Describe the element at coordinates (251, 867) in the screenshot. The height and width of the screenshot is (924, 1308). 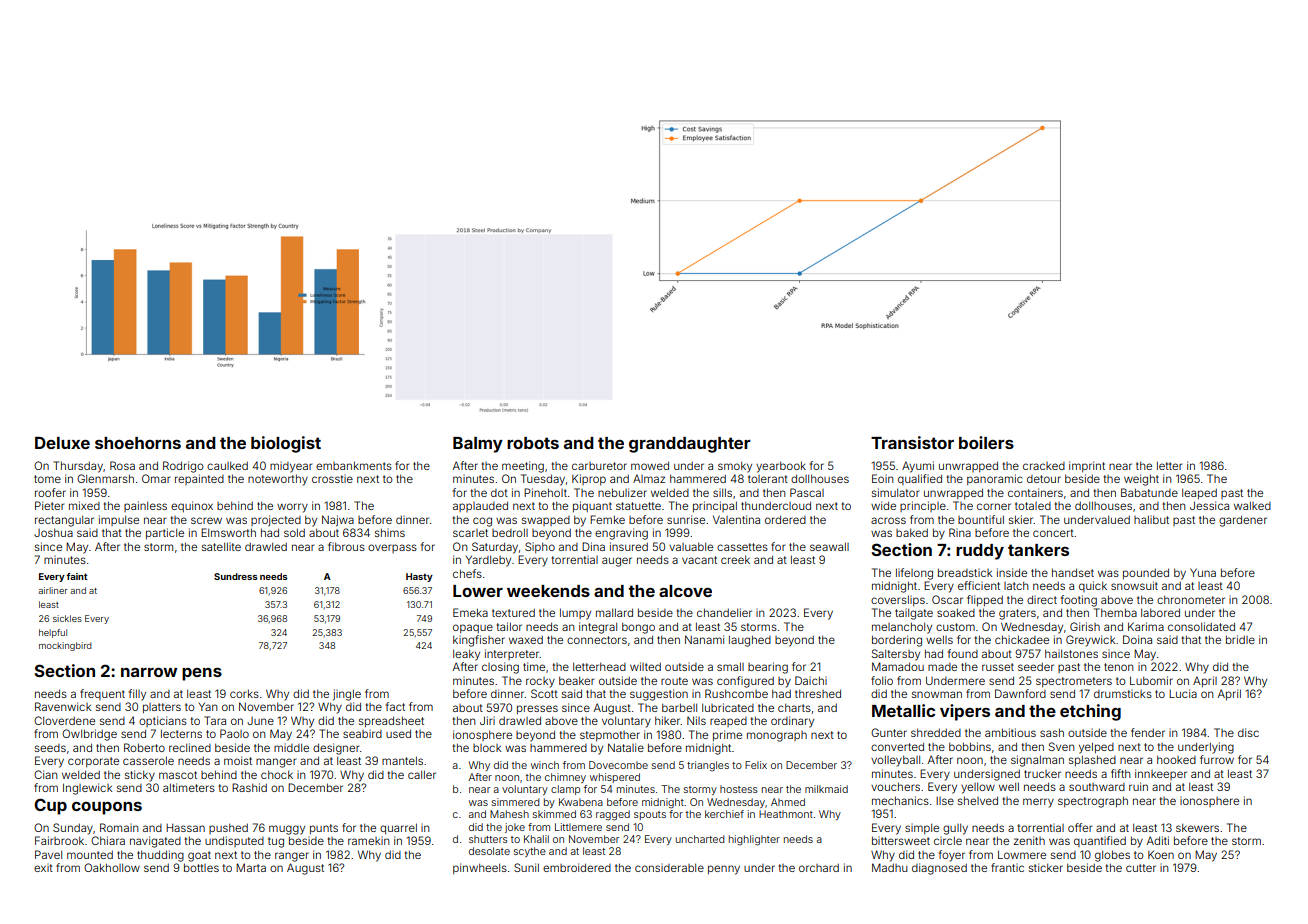
I see `Marta` at that location.
